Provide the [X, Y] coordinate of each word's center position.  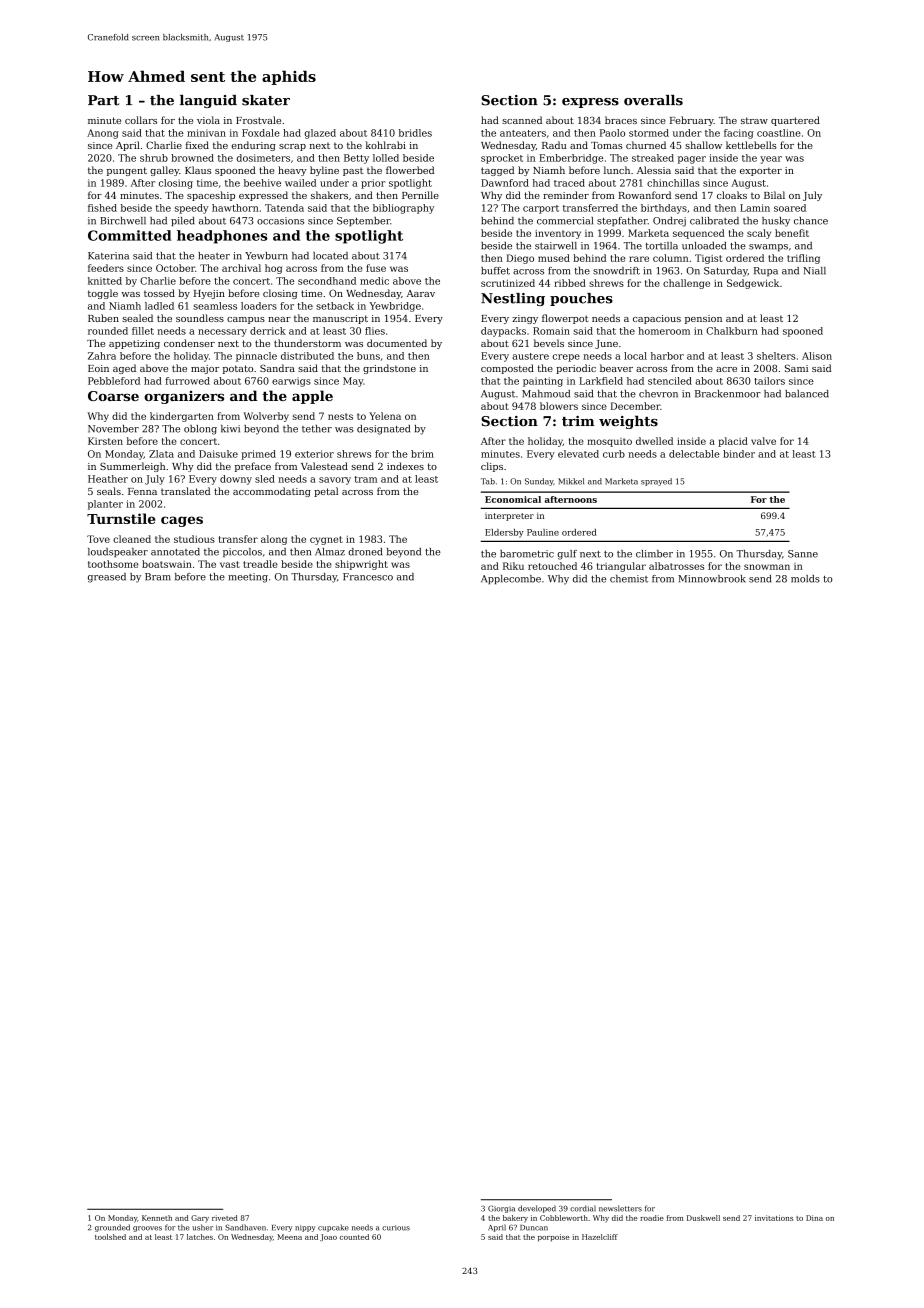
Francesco [368, 577]
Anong [103, 134]
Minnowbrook [712, 579]
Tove [98, 539]
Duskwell [703, 1218]
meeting [248, 578]
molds [805, 579]
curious [396, 1228]
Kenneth [157, 1218]
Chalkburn [732, 331]
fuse [376, 268]
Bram [158, 577]
